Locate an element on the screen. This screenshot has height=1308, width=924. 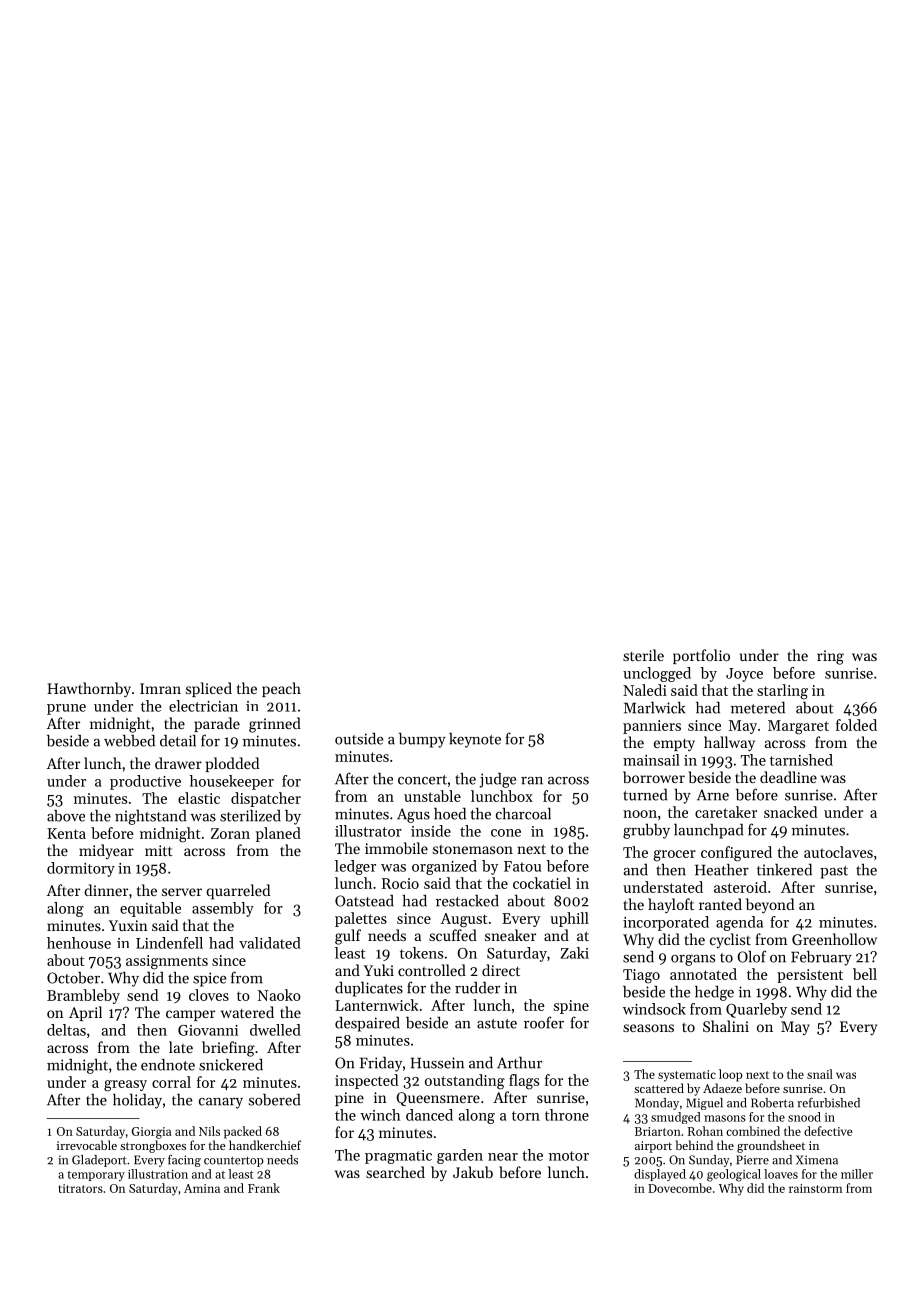
peach is located at coordinates (281, 689).
